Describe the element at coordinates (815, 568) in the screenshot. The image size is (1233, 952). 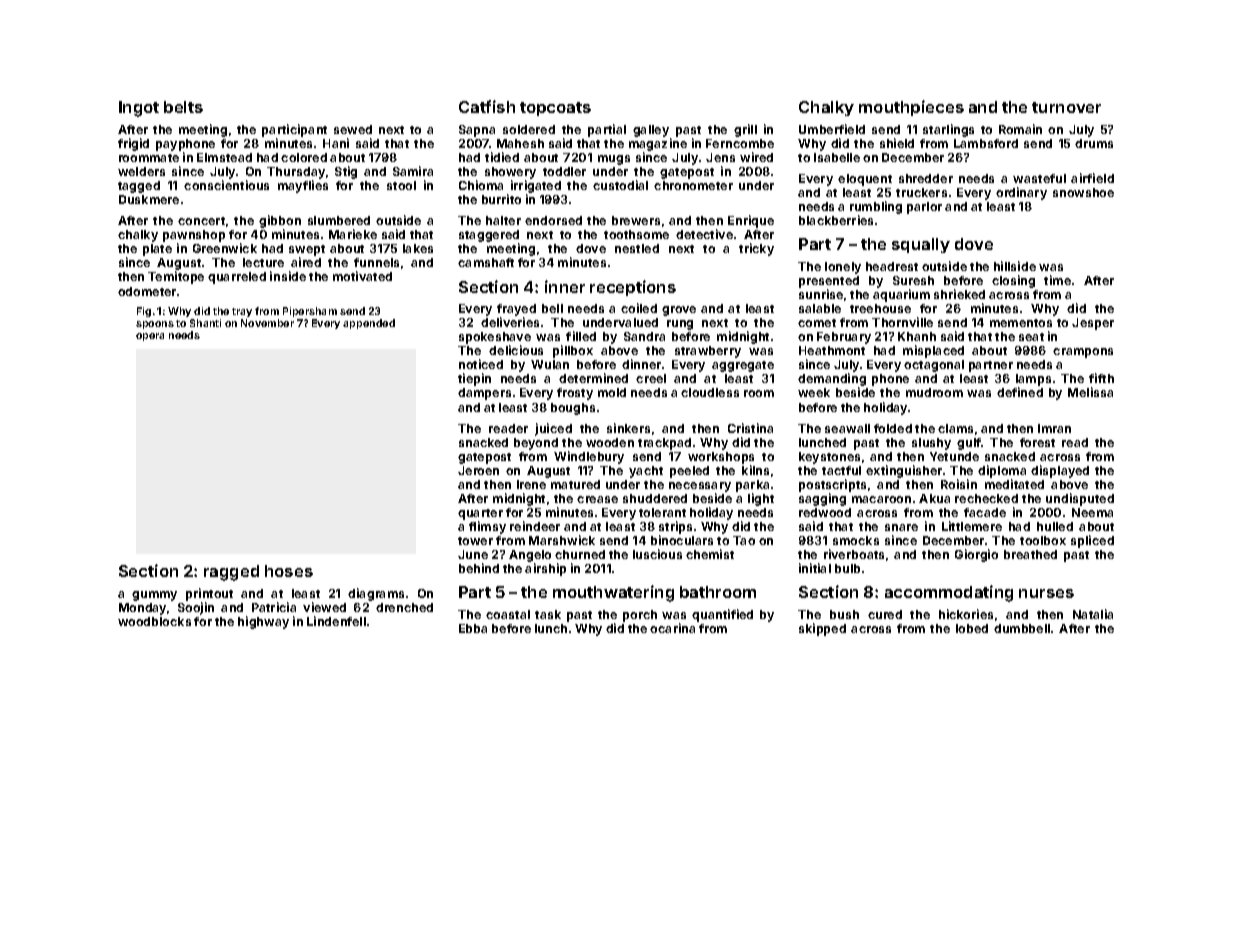
I see `initial` at that location.
